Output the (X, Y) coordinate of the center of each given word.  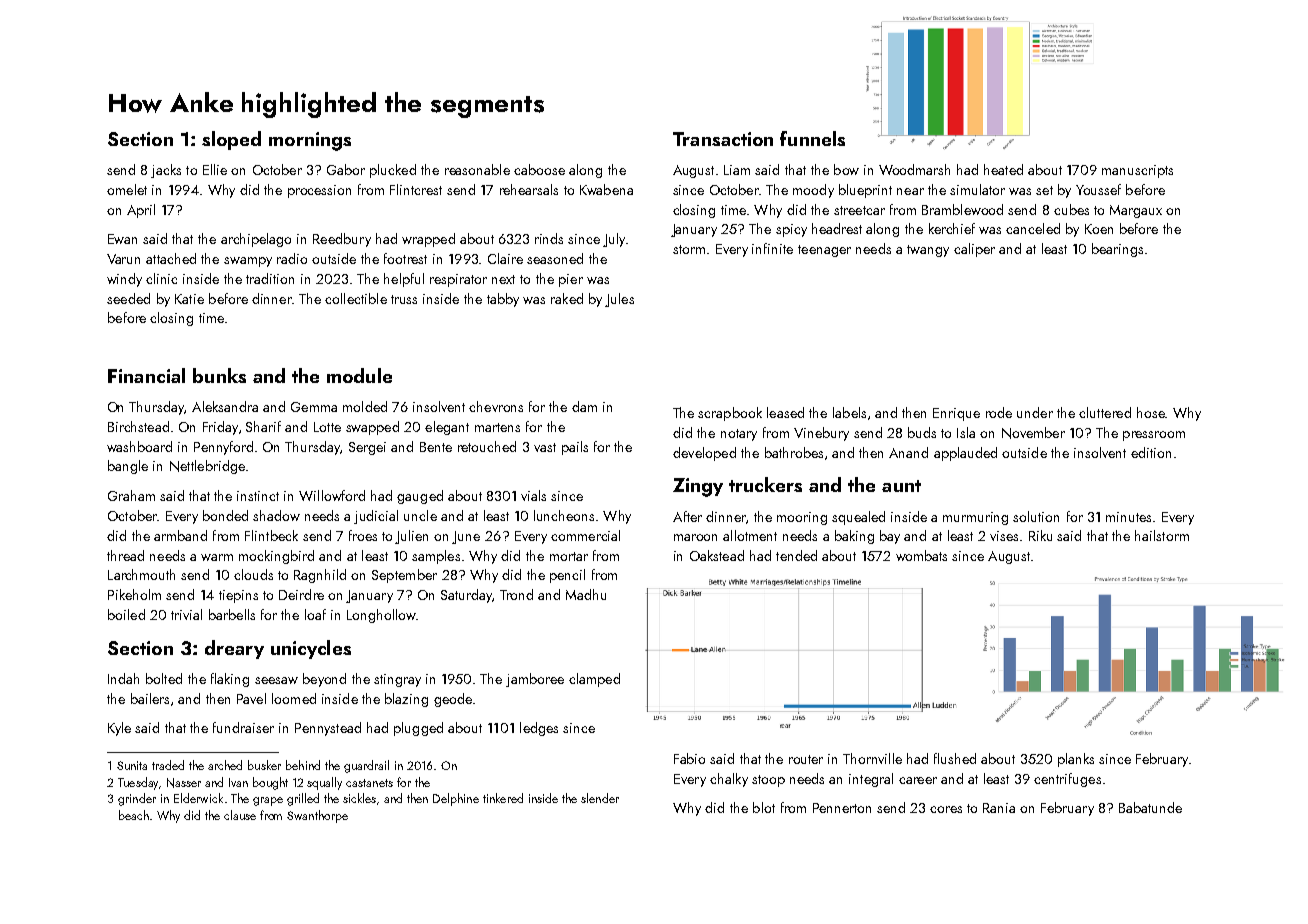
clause (240, 815)
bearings (1117, 250)
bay (890, 537)
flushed (955, 758)
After (687, 516)
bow (846, 169)
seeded (128, 298)
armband (180, 535)
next (503, 279)
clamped (594, 680)
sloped (231, 140)
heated (1003, 169)
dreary (234, 649)
